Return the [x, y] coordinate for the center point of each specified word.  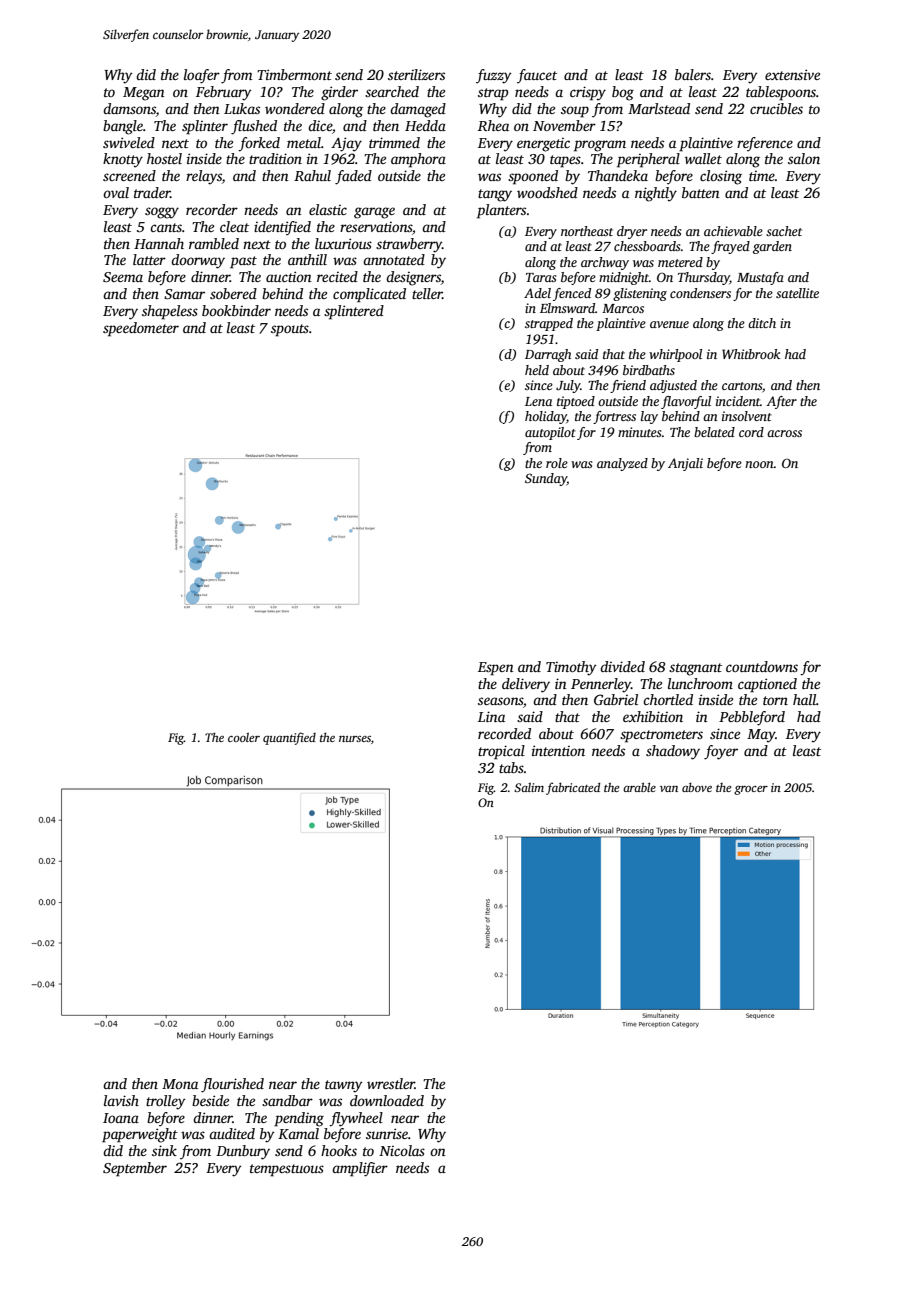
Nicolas [402, 1150]
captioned [767, 685]
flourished [232, 1085]
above [697, 787]
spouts [290, 330]
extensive [792, 74]
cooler [244, 737]
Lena [538, 401]
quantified [289, 738]
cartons [742, 386]
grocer [751, 790]
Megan [144, 94]
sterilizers [416, 74]
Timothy [571, 668]
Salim [529, 787]
